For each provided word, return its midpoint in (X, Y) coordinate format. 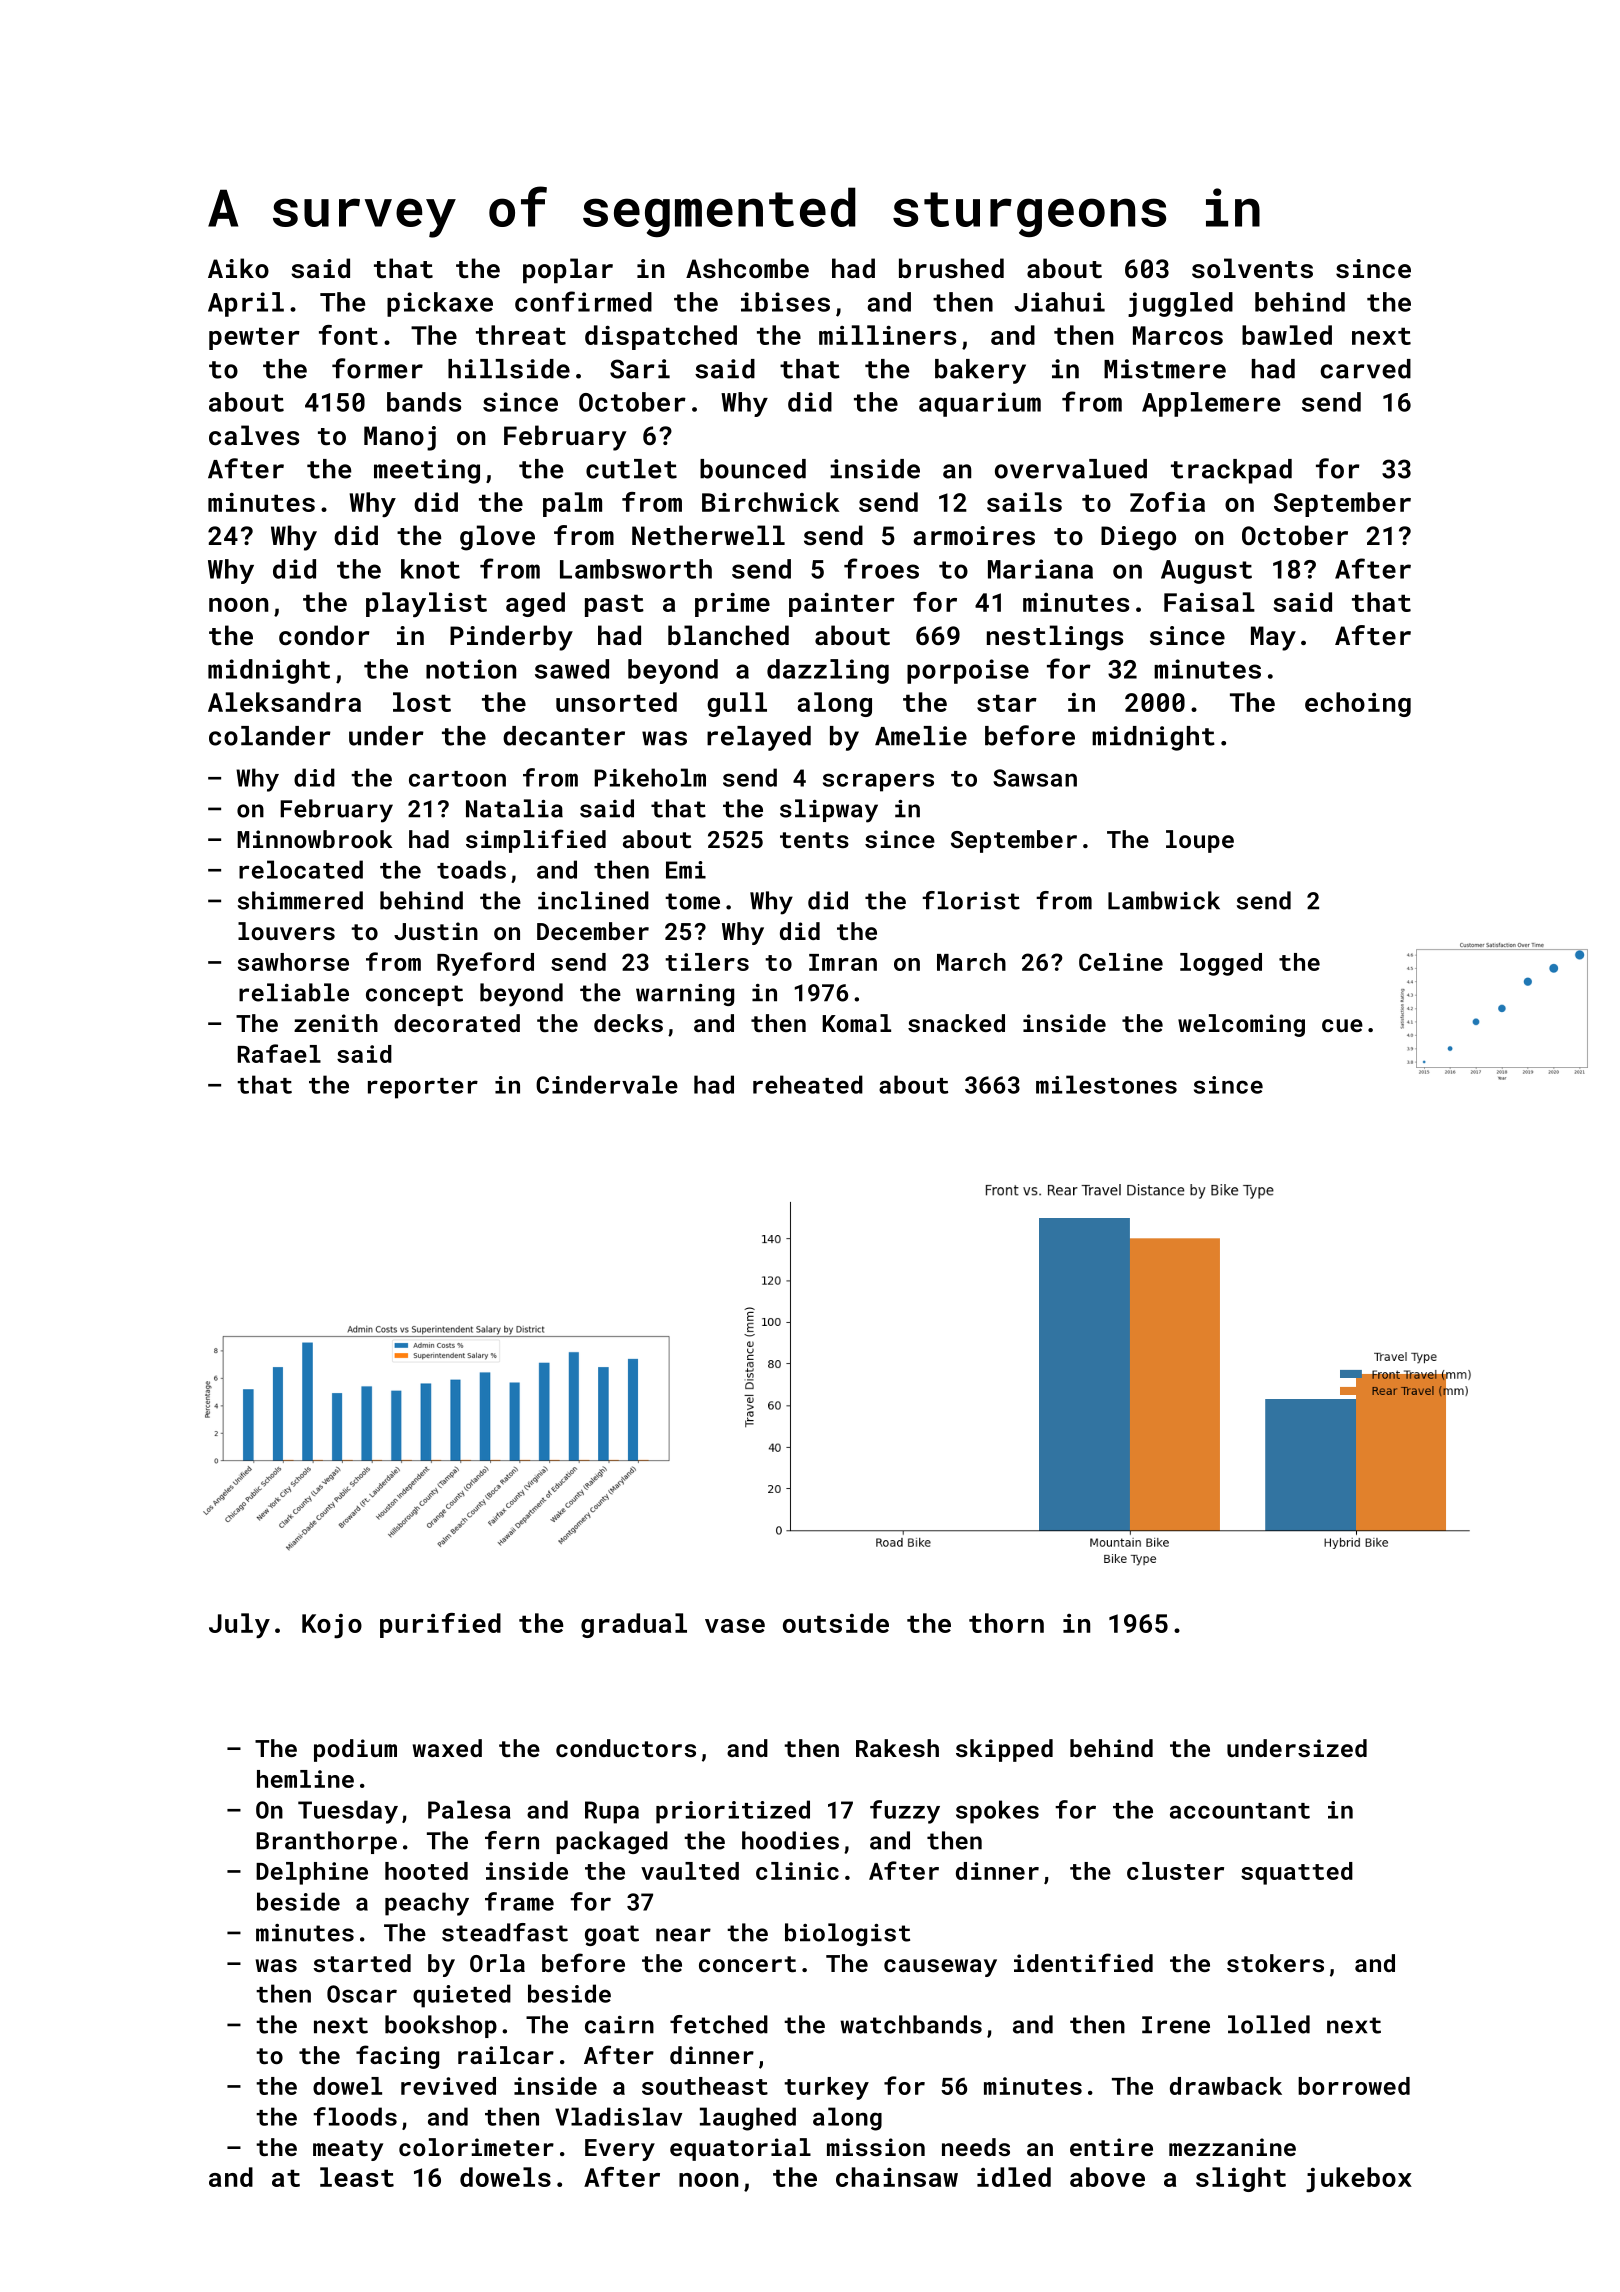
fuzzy (905, 1812)
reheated (808, 1084)
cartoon (457, 779)
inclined (593, 900)
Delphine (312, 1873)
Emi (686, 870)
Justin (436, 931)
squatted (1297, 1873)
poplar (568, 270)
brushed (951, 268)
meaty (348, 2150)
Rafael (279, 1053)
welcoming (1241, 1025)
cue (1342, 1025)
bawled (1287, 335)
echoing (1358, 704)
